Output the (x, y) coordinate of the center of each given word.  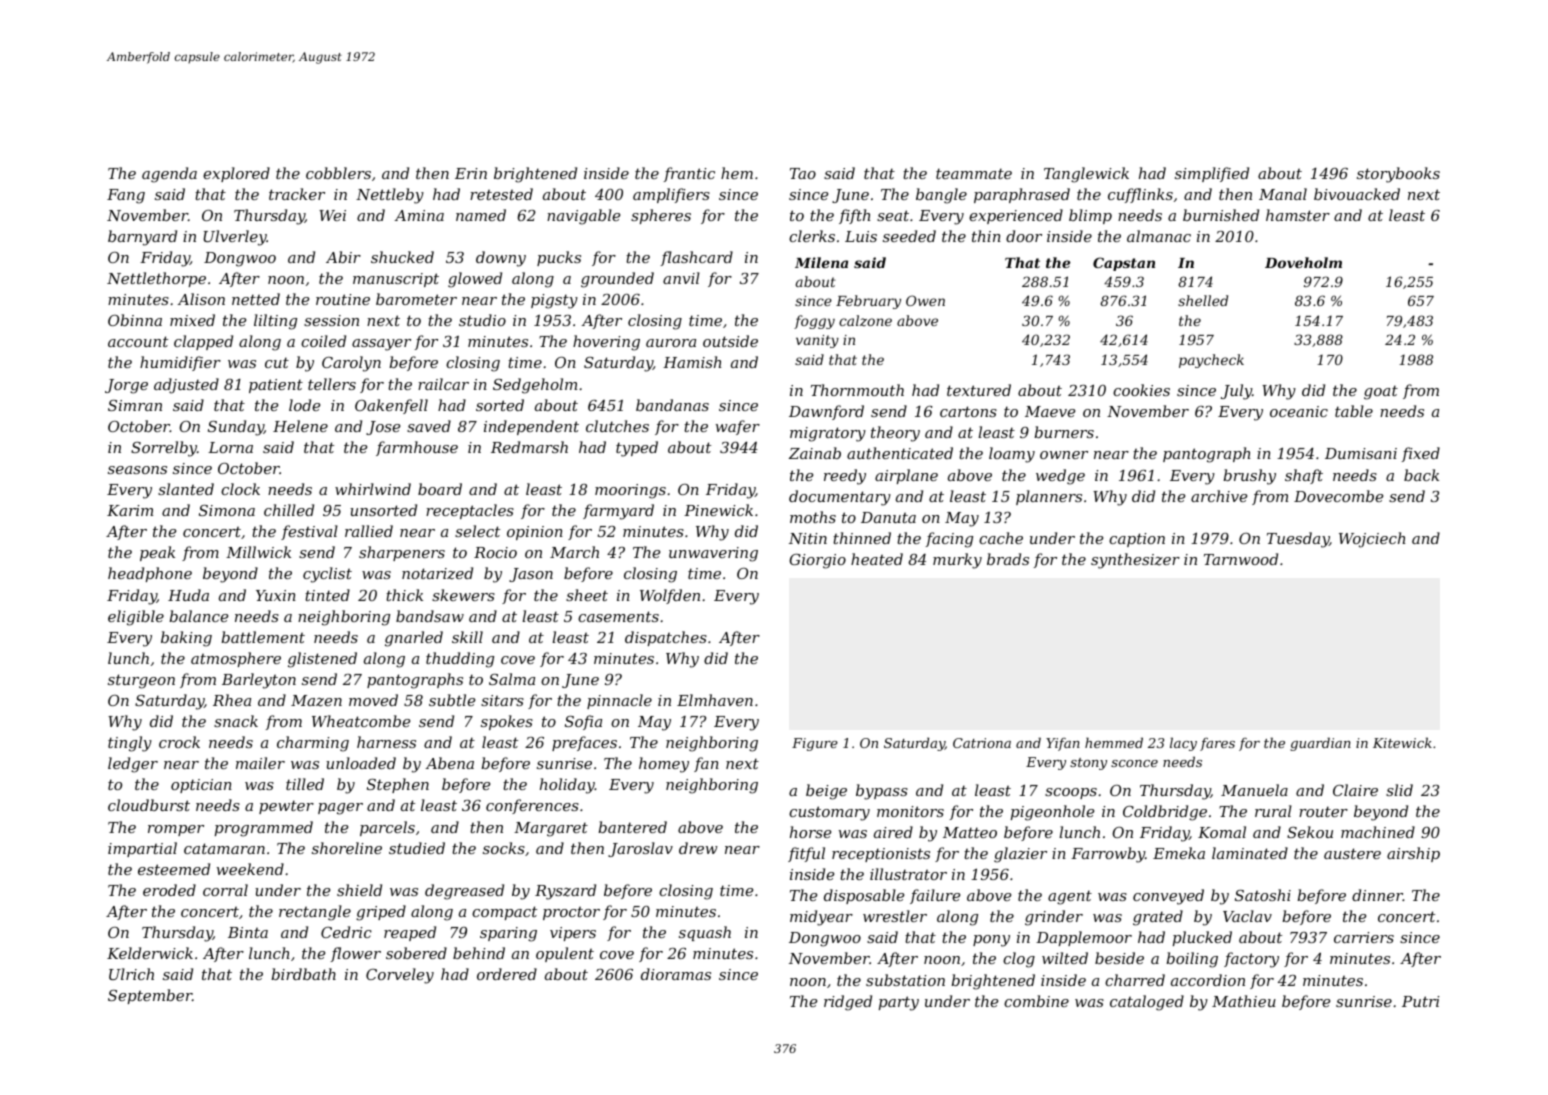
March (574, 552)
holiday (567, 786)
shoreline (347, 848)
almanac (1159, 236)
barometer (416, 299)
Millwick (258, 552)
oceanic (1299, 411)
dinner (1377, 895)
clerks (812, 236)
